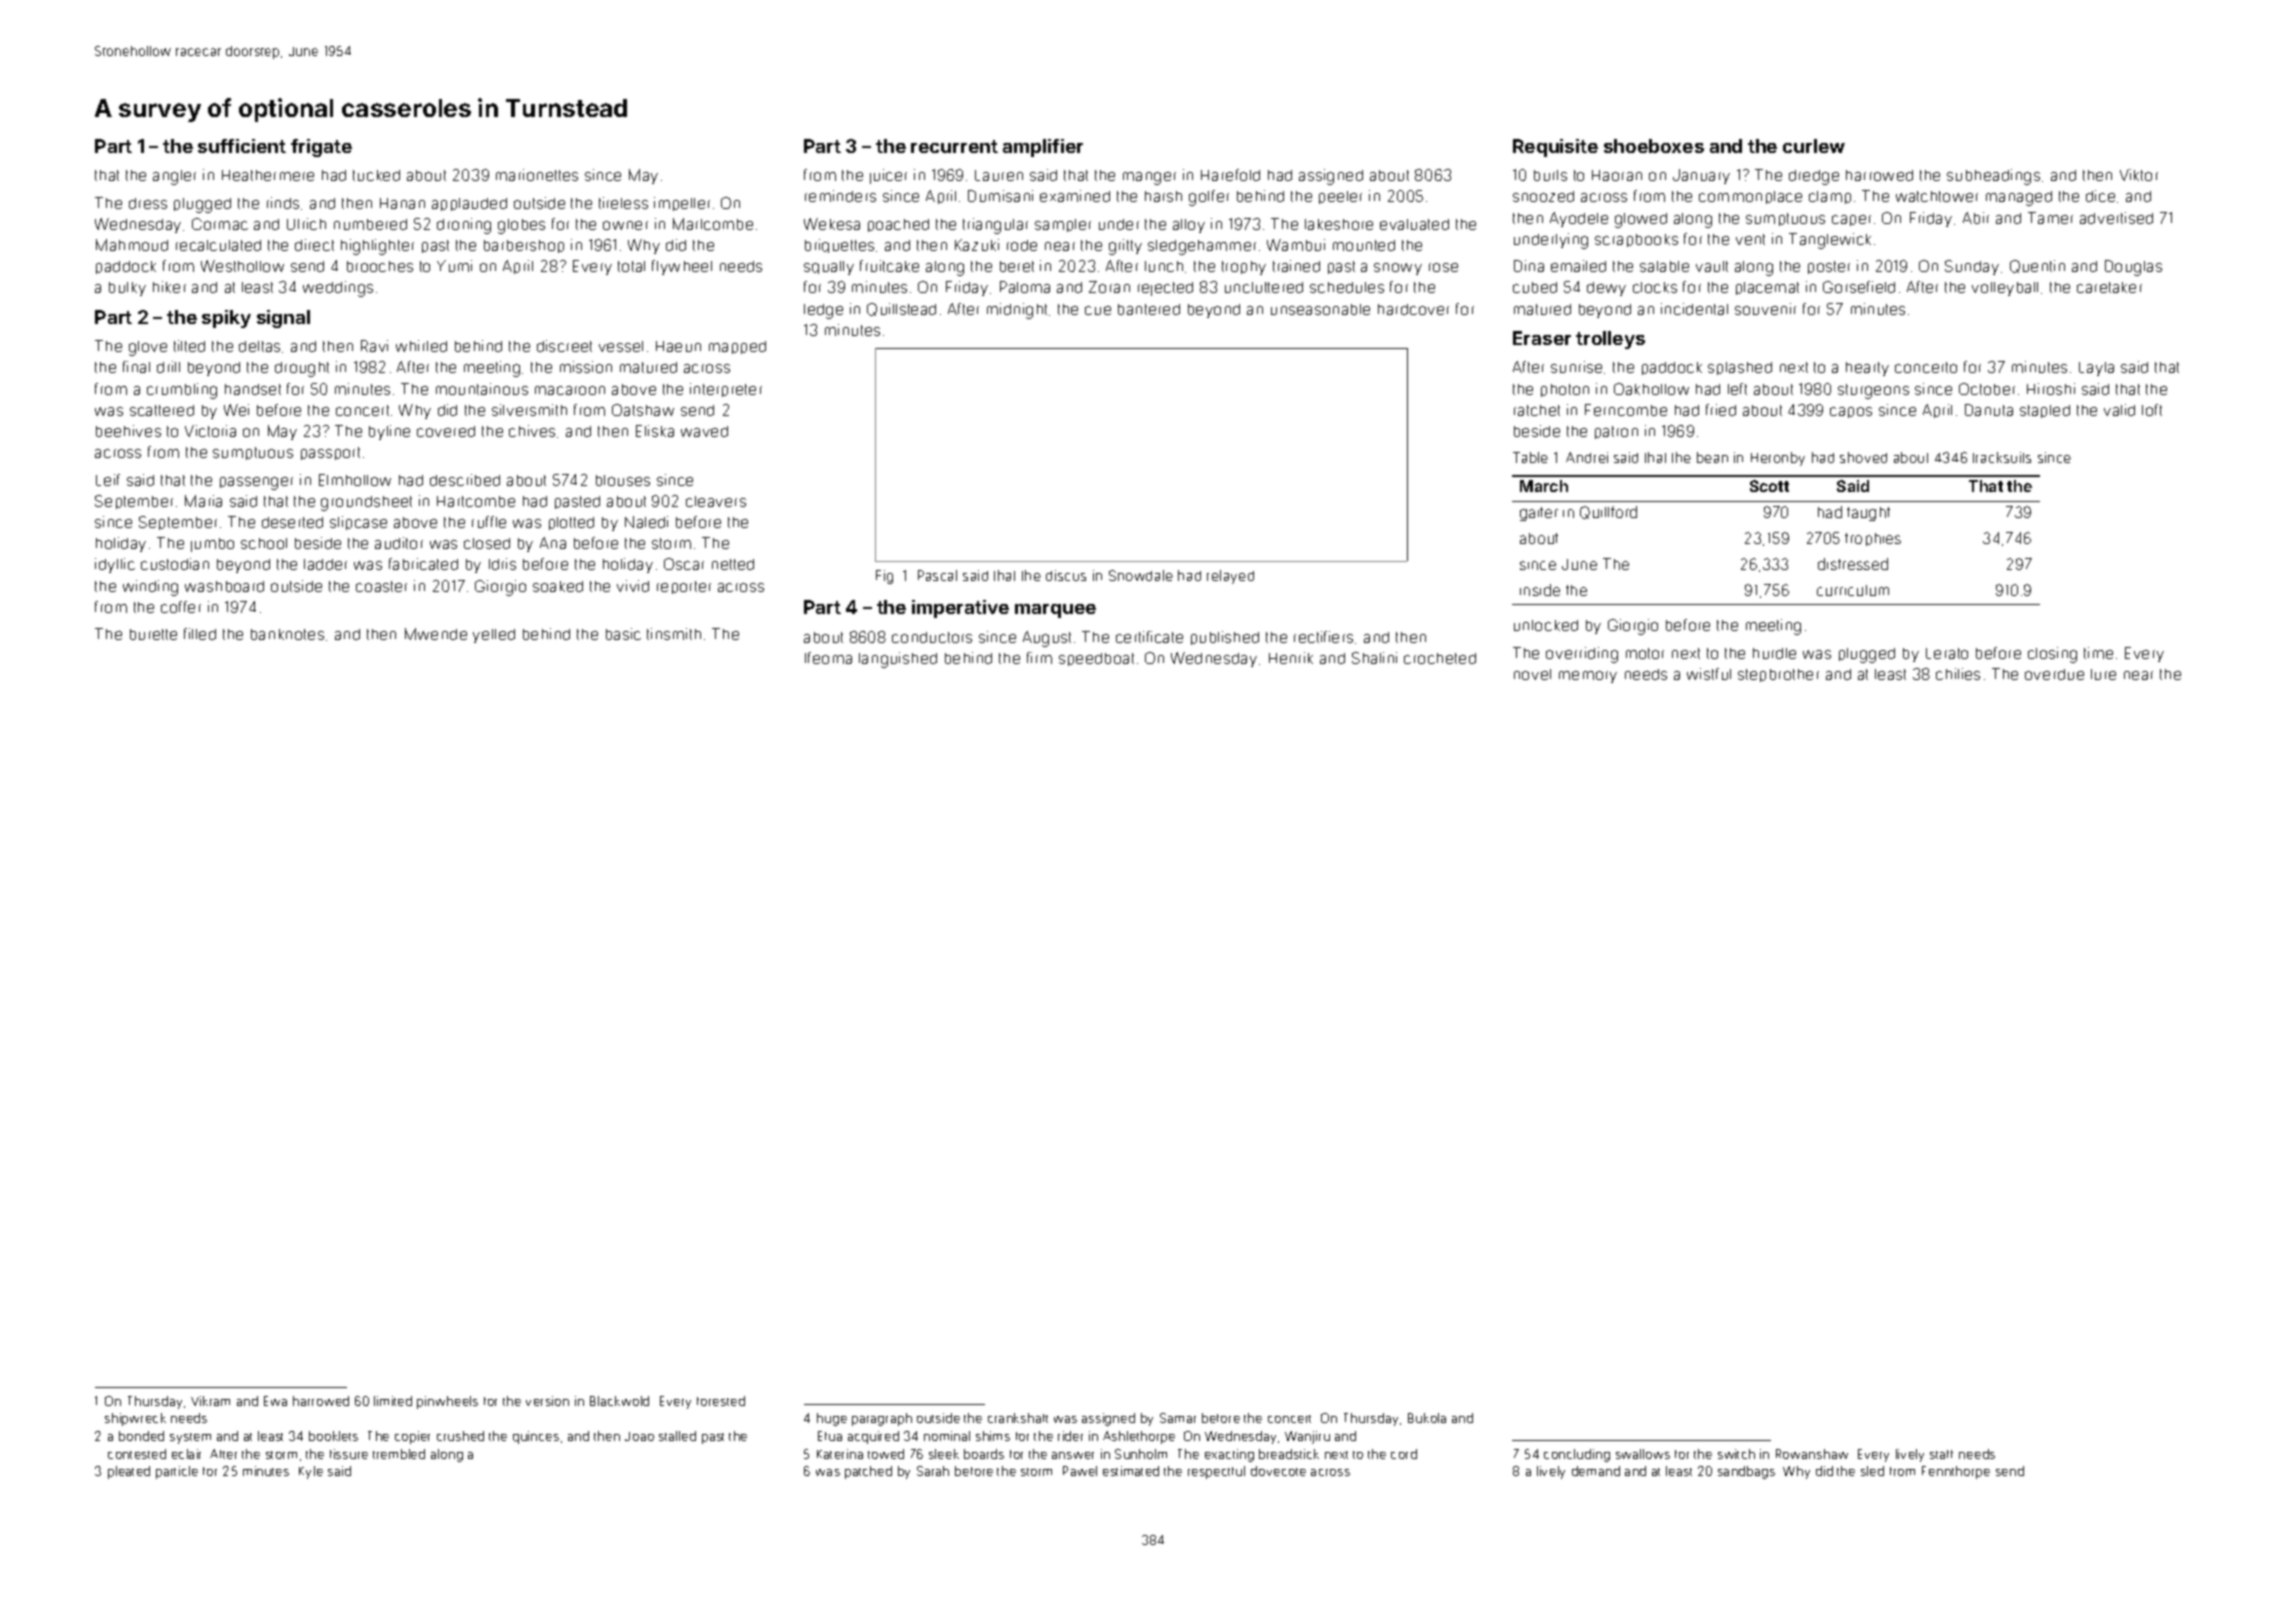 The height and width of the document is (1614, 2282). Describe the element at coordinates (374, 346) in the document. I see `Ravi` at that location.
